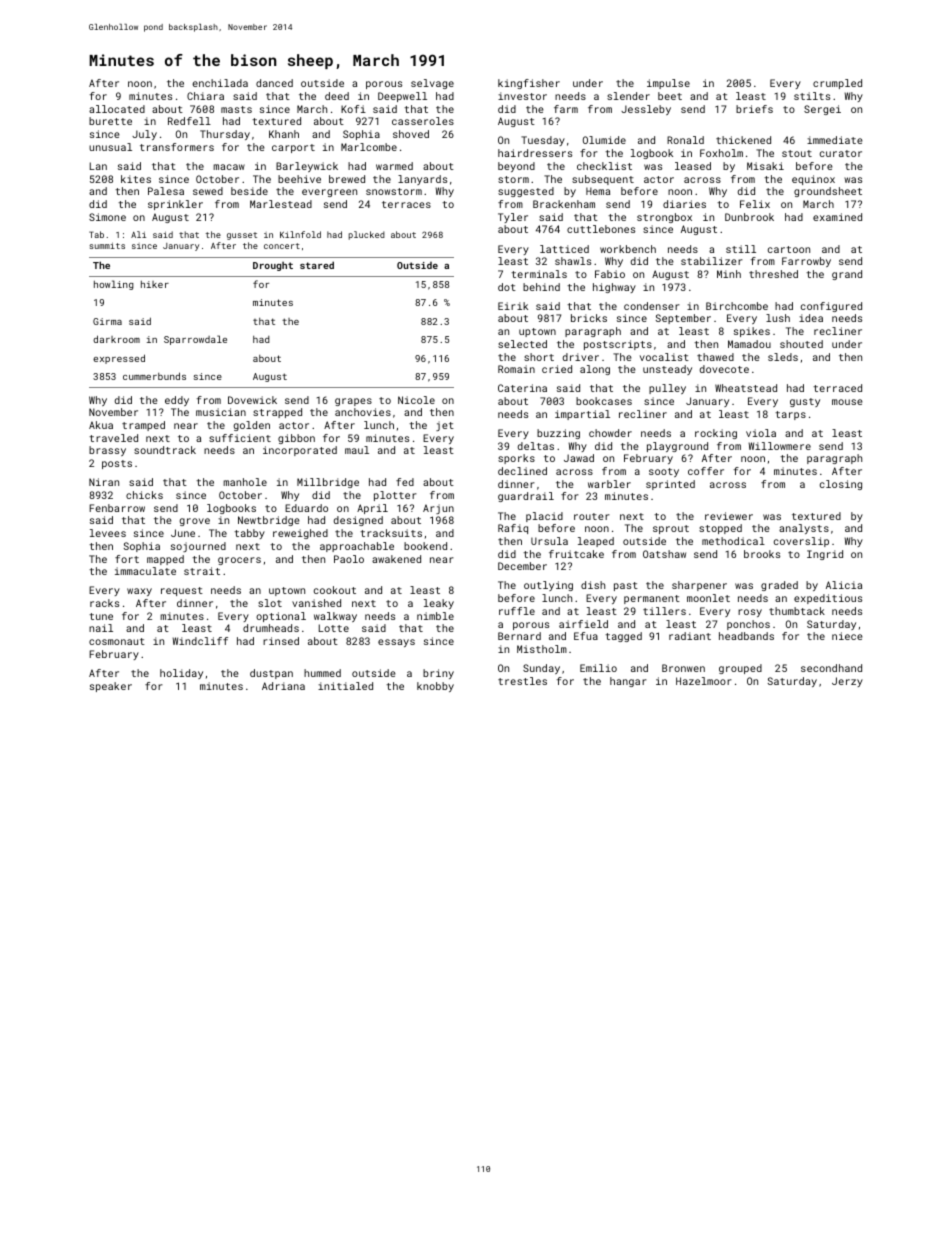  I want to click on burette, so click(110, 121).
